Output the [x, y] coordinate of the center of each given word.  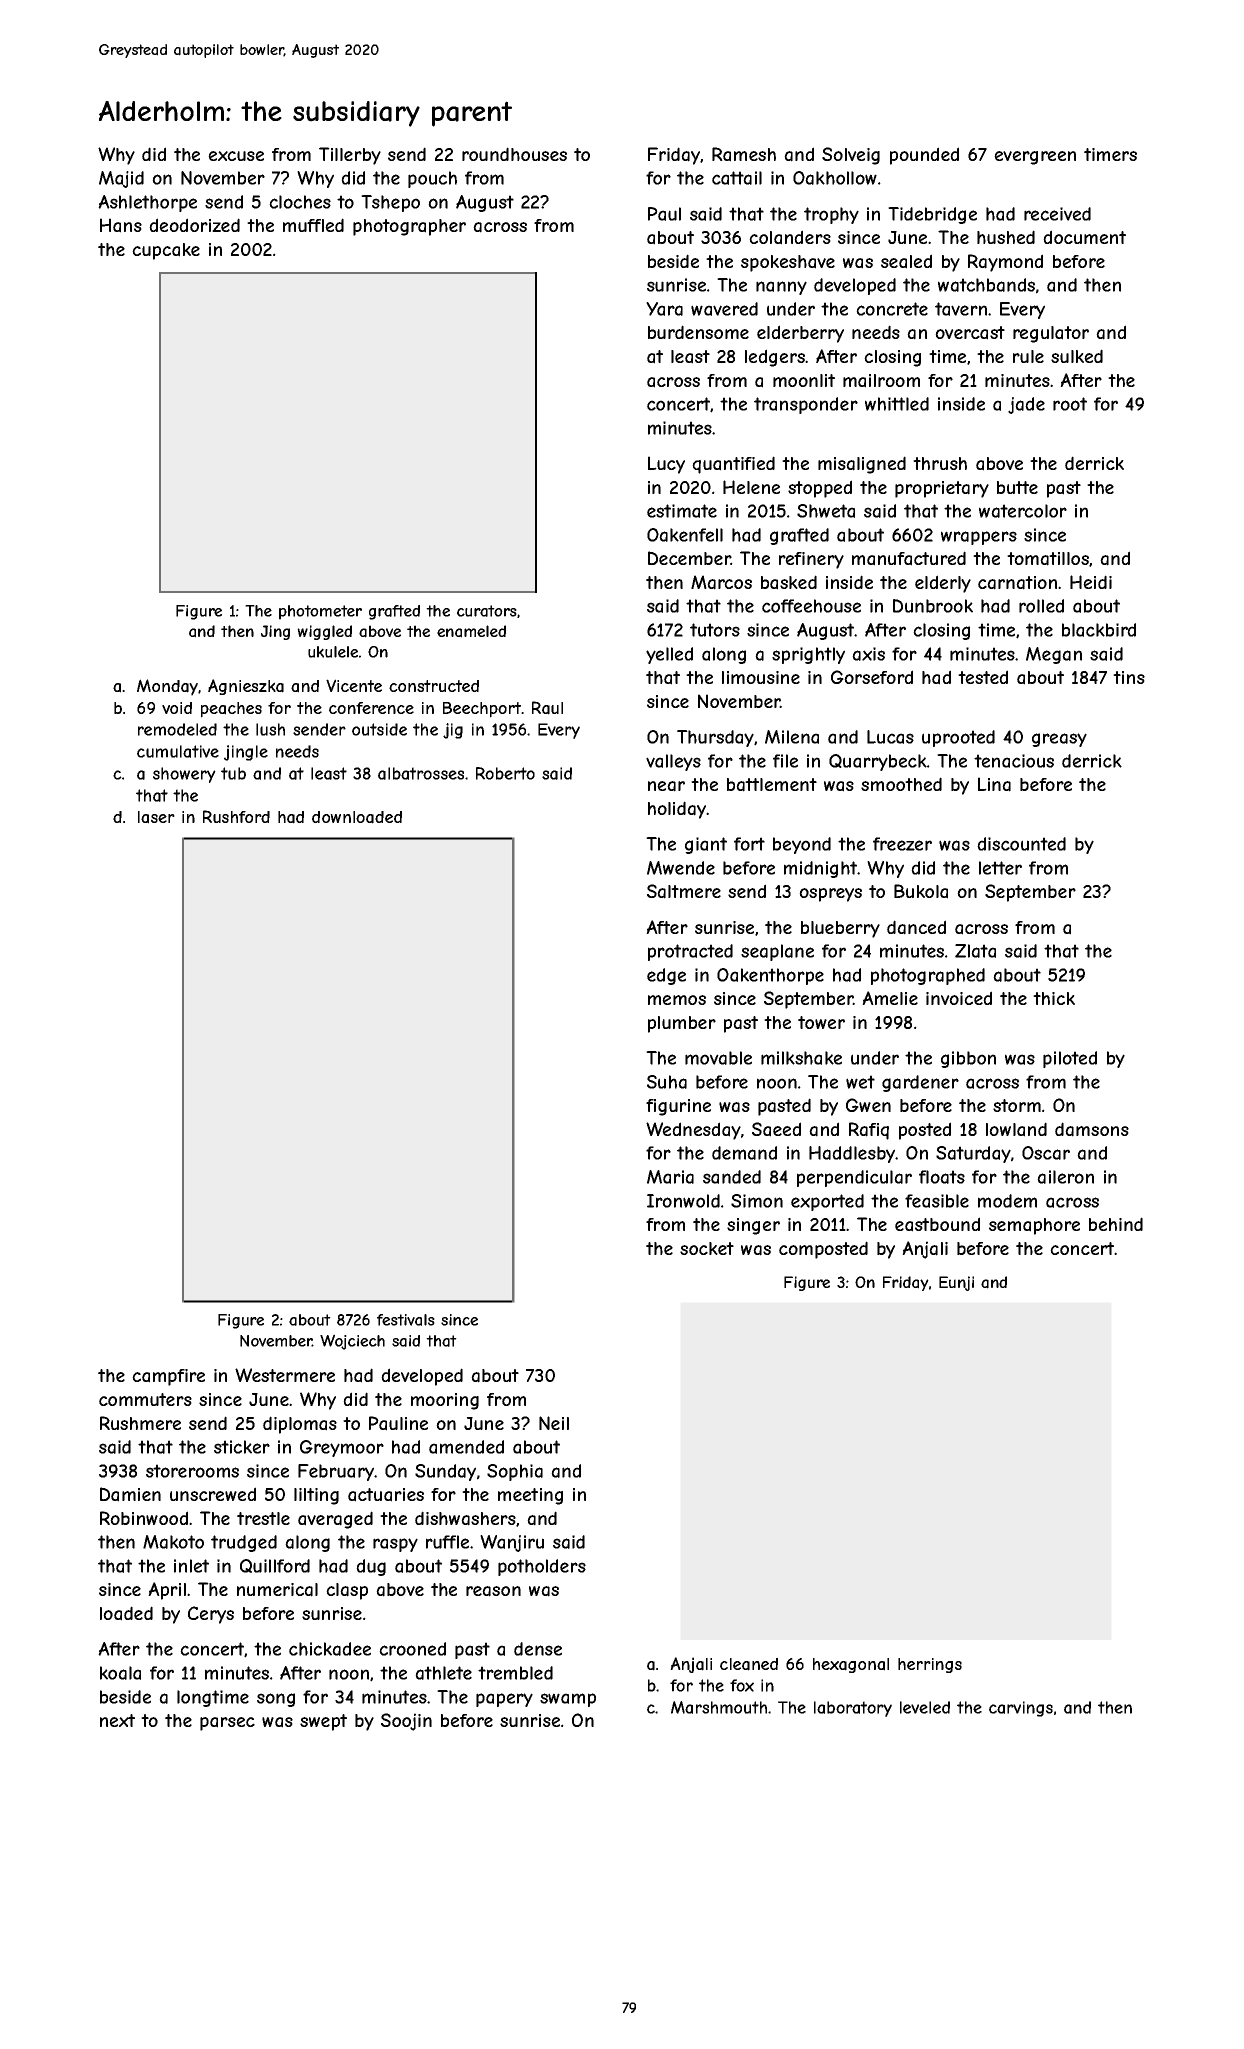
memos [677, 1000]
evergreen [1035, 158]
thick [1054, 998]
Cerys [211, 1615]
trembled [515, 1673]
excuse [236, 156]
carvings [1021, 1709]
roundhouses [514, 154]
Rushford [236, 816]
